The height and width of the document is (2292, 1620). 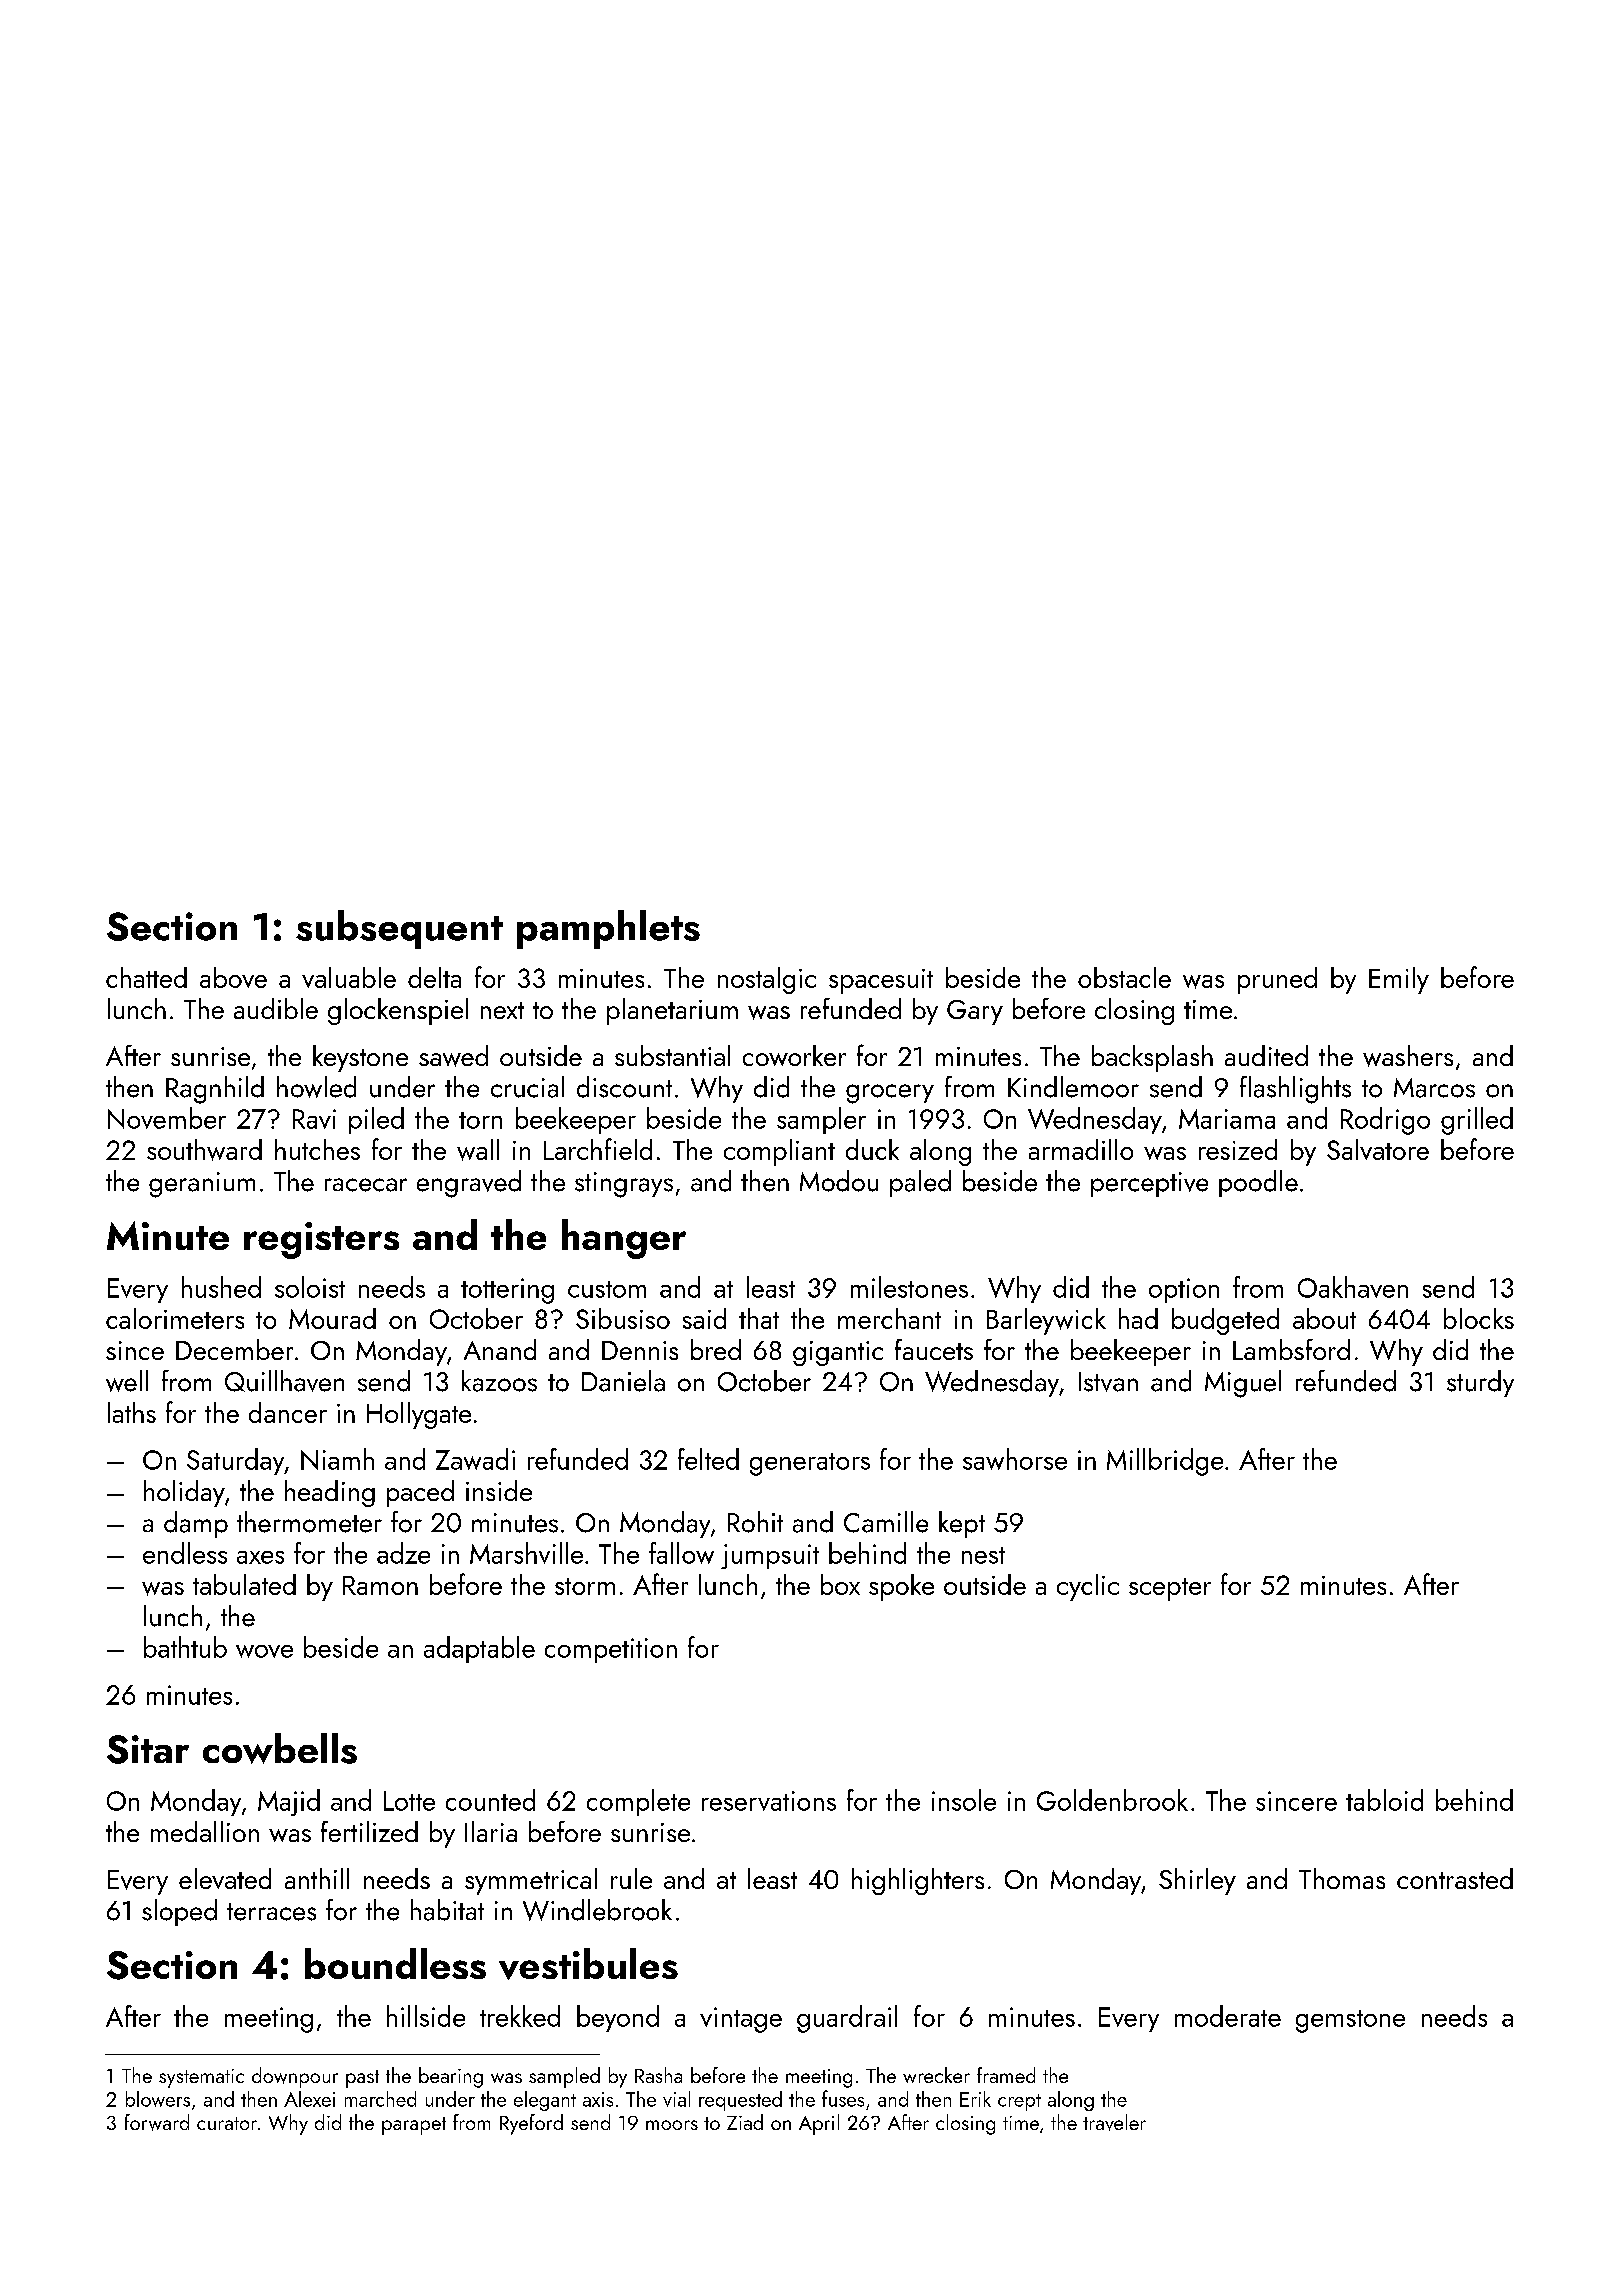 What do you see at coordinates (332, 1318) in the document?
I see `Mourad` at bounding box center [332, 1318].
